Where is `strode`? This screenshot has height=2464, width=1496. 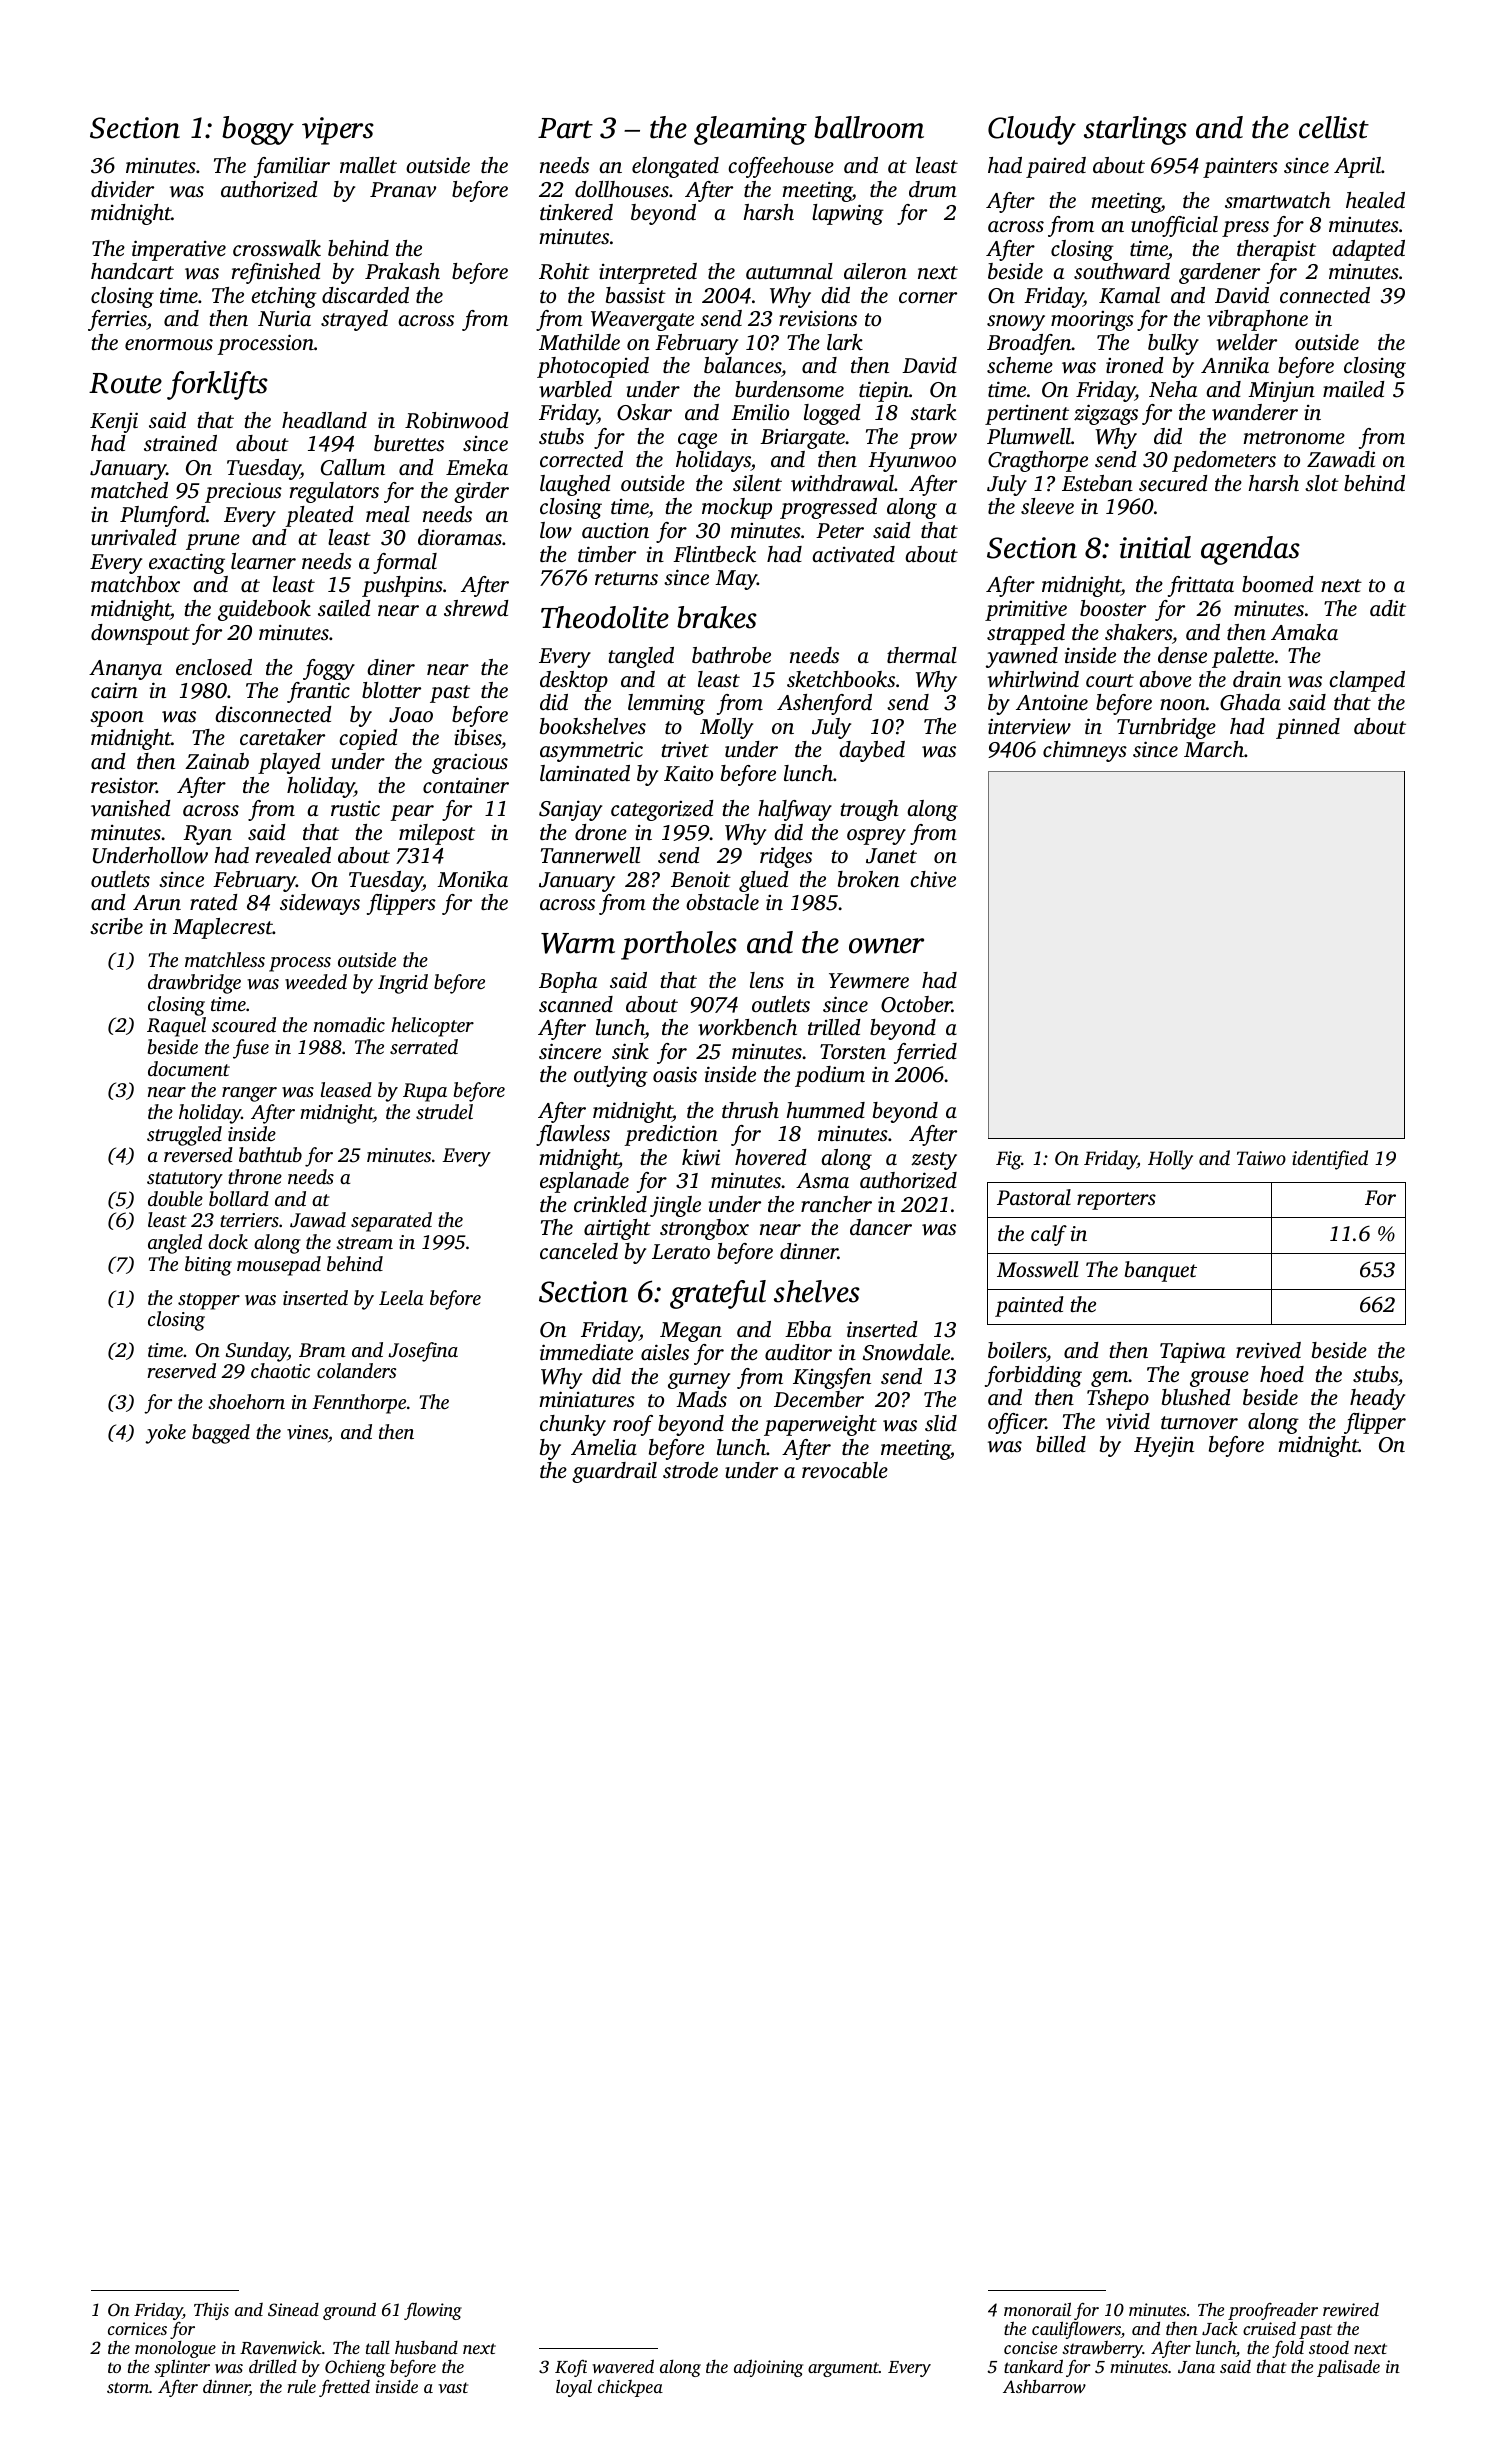
strode is located at coordinates (690, 1470).
